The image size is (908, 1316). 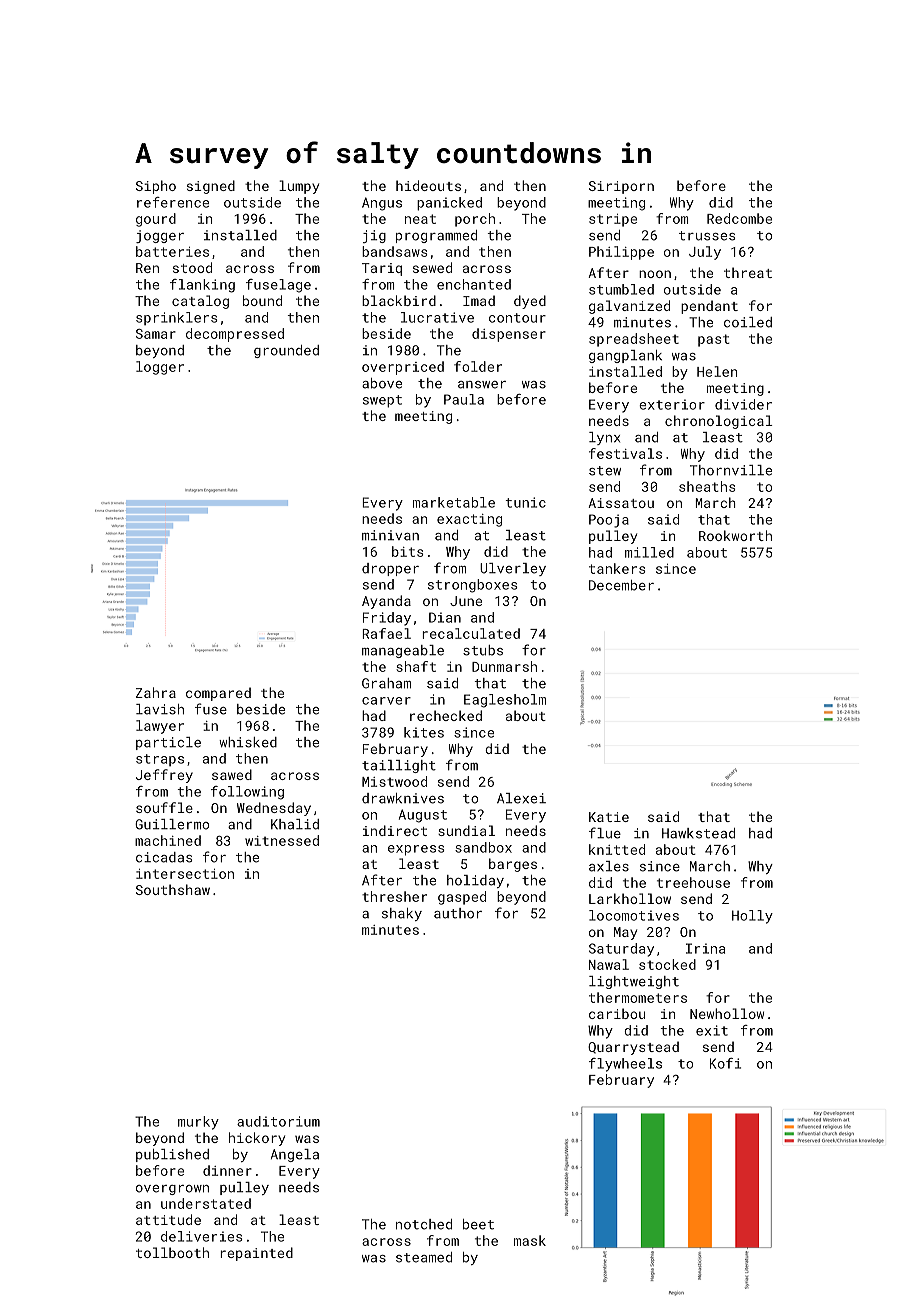 I want to click on folder, so click(x=478, y=366).
